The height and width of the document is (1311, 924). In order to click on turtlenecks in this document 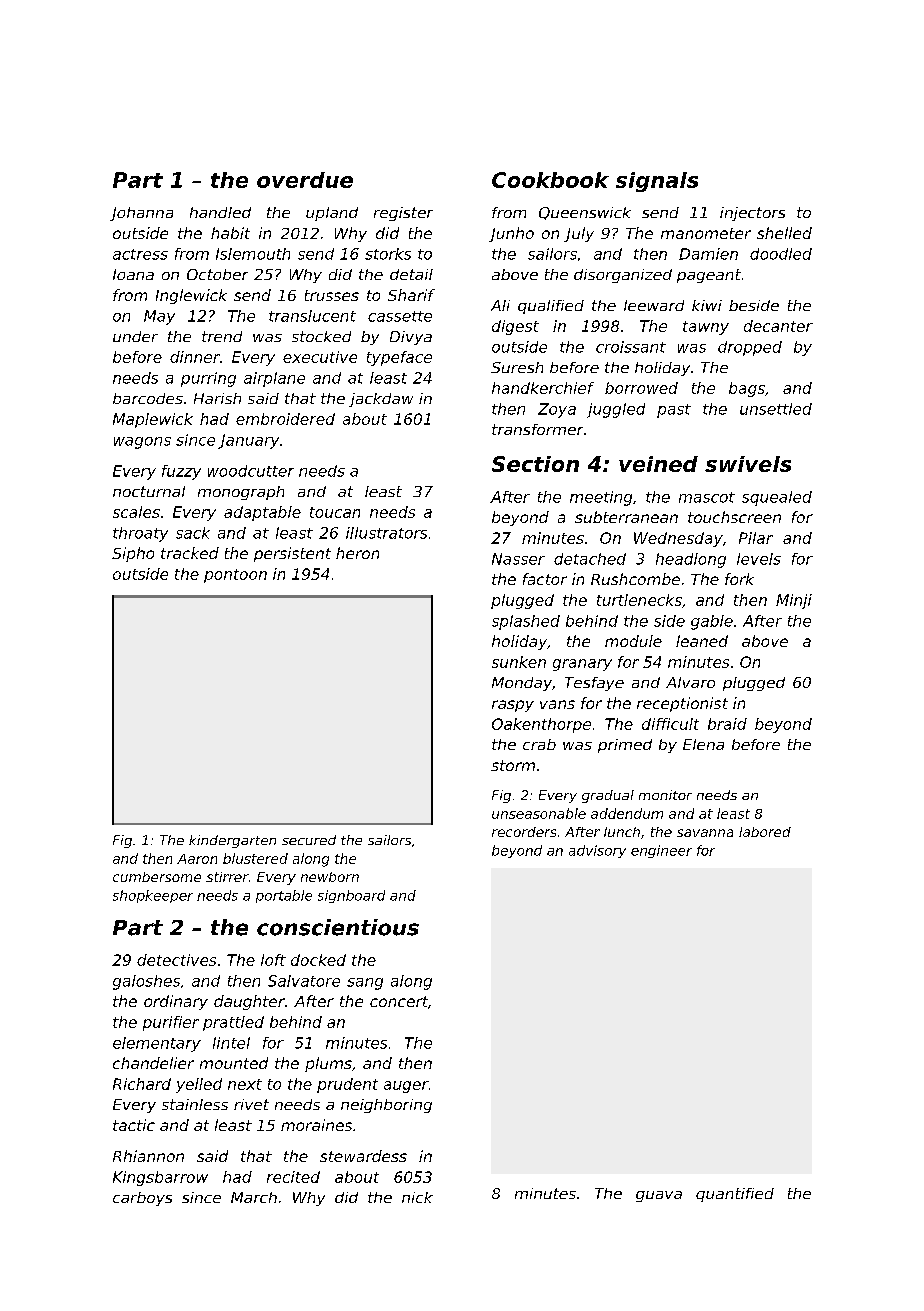, I will do `click(639, 600)`.
